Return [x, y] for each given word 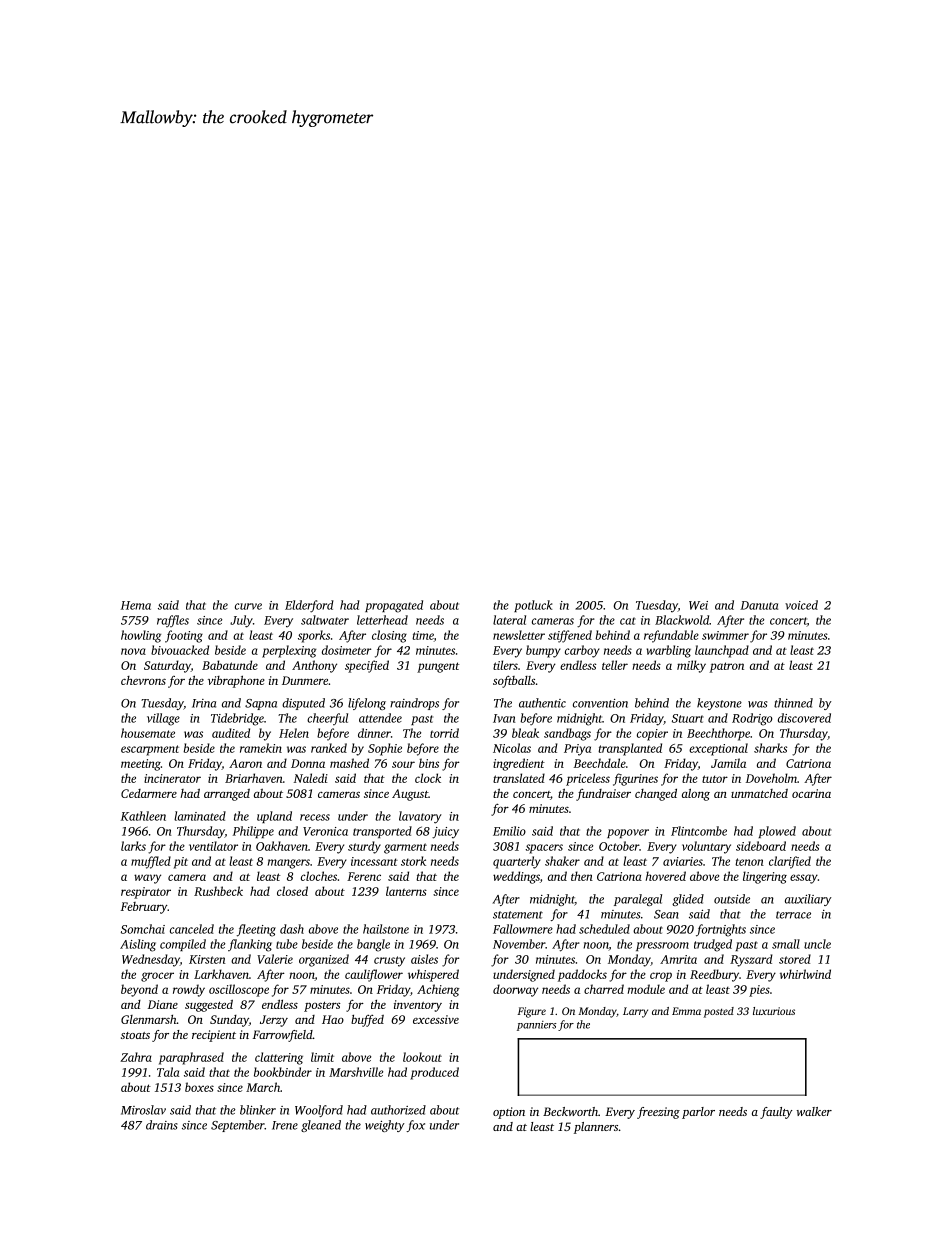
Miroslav [143, 1110]
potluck [533, 606]
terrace [793, 915]
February [144, 908]
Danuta [759, 605]
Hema [136, 605]
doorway [515, 990]
